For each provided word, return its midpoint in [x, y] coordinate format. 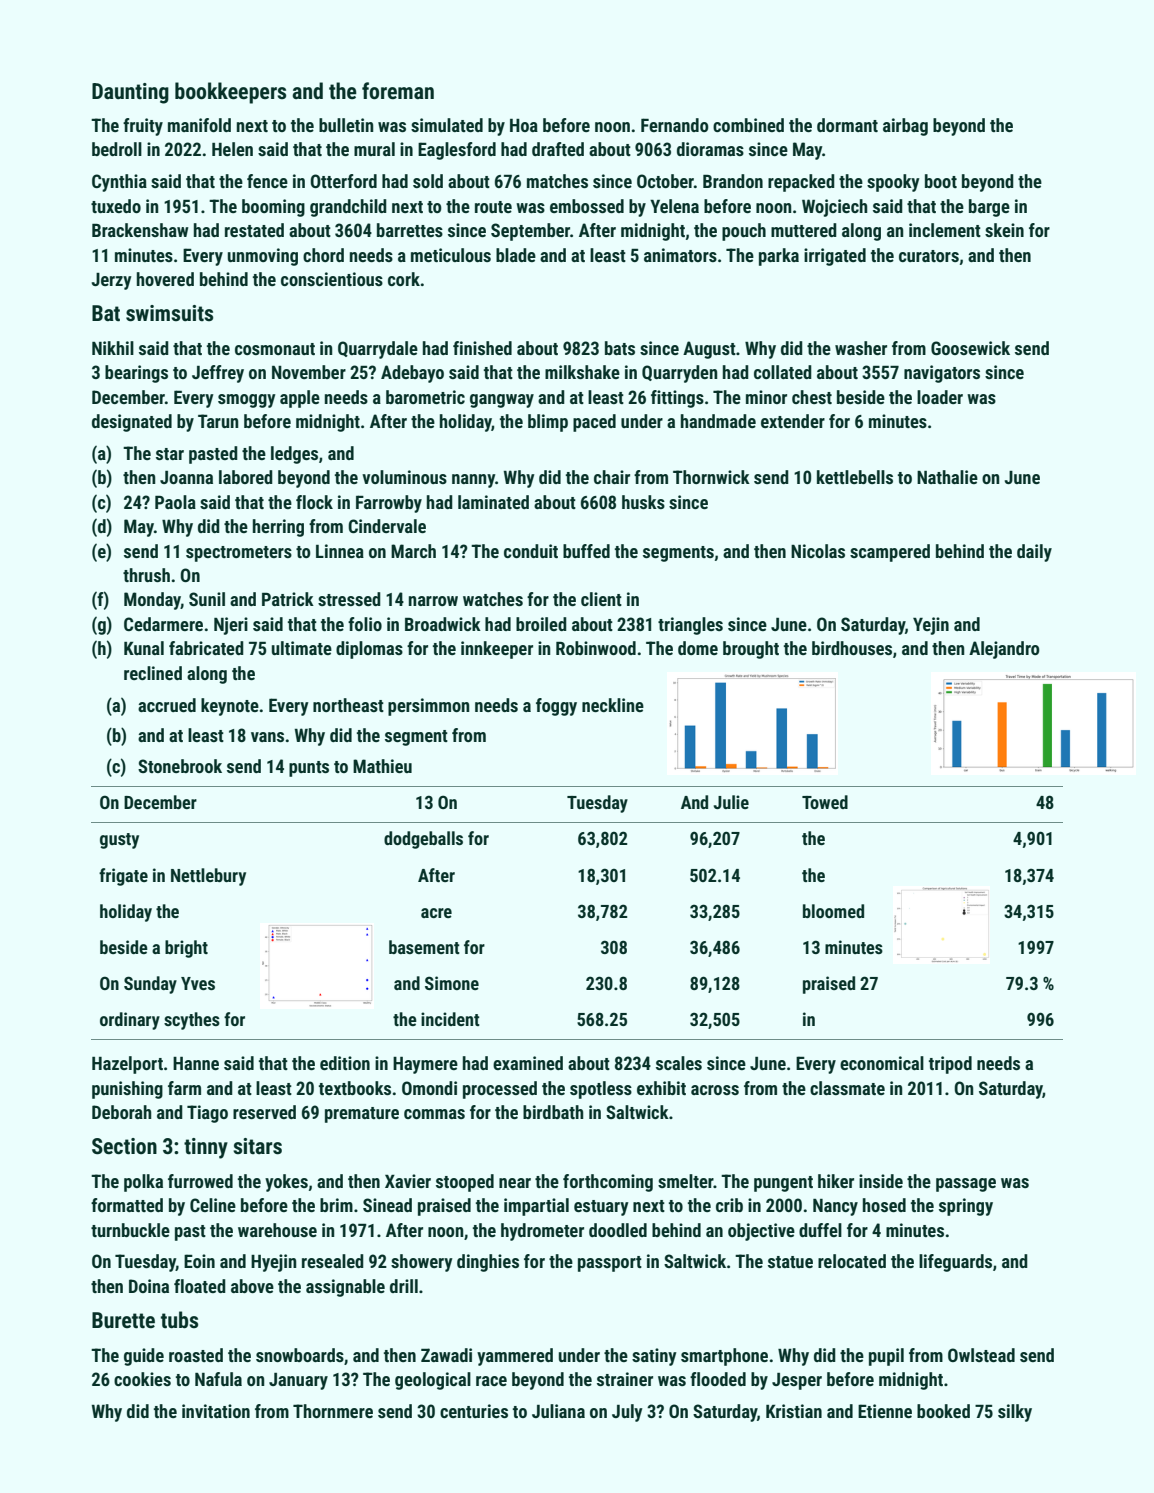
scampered [890, 553]
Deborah [121, 1112]
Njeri [231, 626]
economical [882, 1063]
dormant [847, 125]
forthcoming [608, 1183]
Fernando [675, 125]
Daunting [130, 93]
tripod [950, 1065]
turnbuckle [130, 1230]
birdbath [553, 1112]
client [601, 599]
